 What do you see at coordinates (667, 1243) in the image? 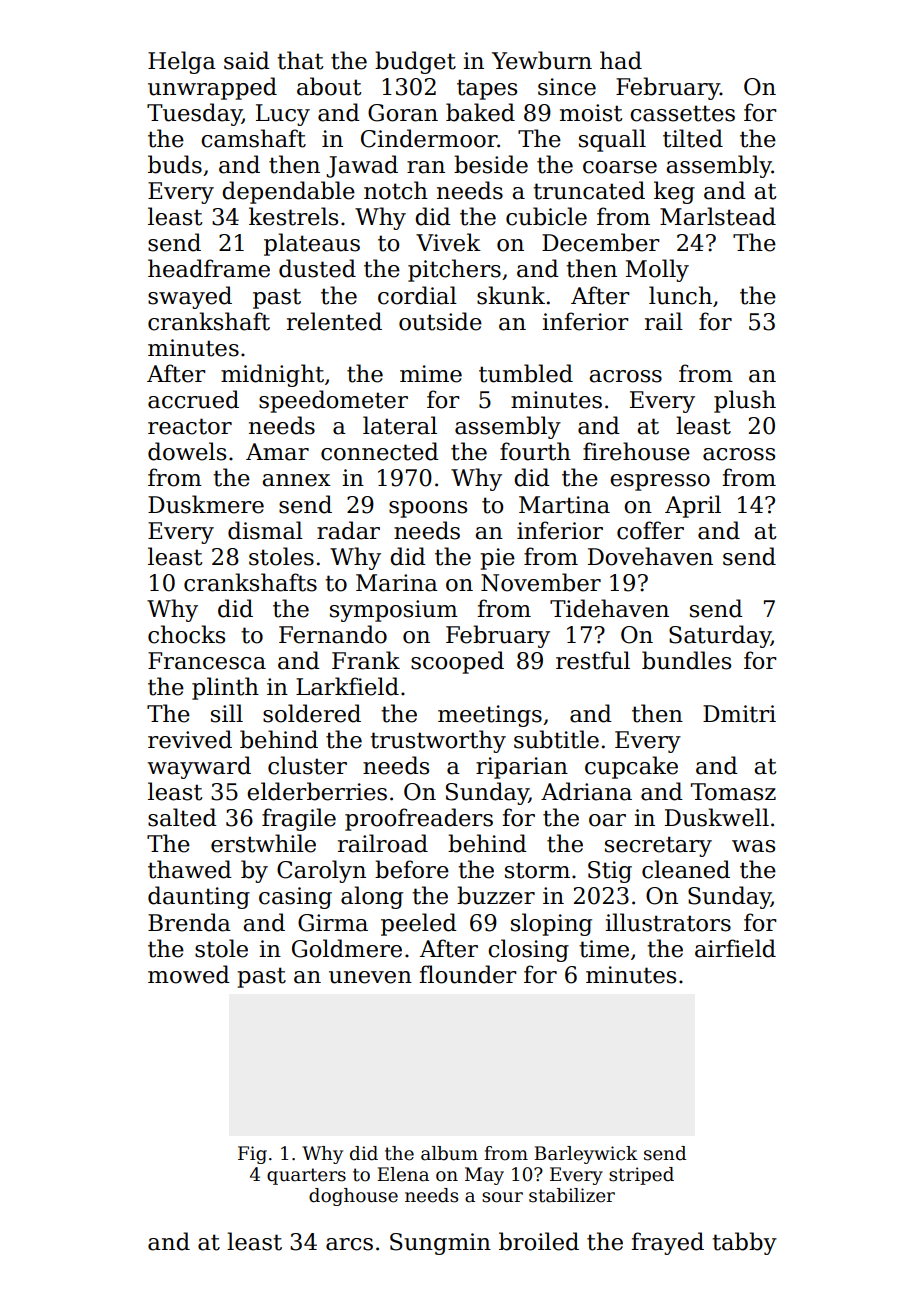
I see `frayed` at bounding box center [667, 1243].
